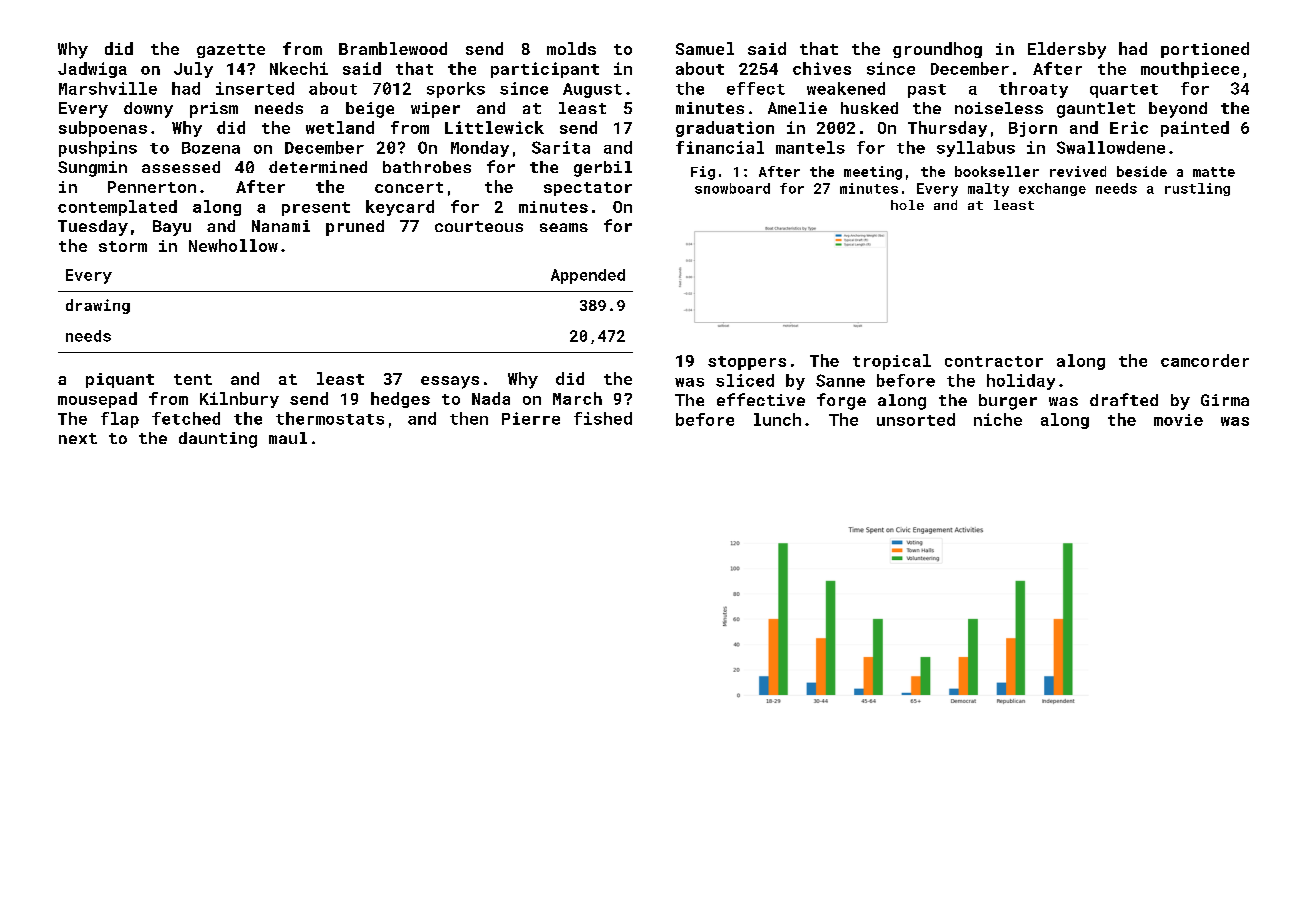 Image resolution: width=1308 pixels, height=924 pixels. What do you see at coordinates (450, 382) in the screenshot?
I see `essays` at bounding box center [450, 382].
